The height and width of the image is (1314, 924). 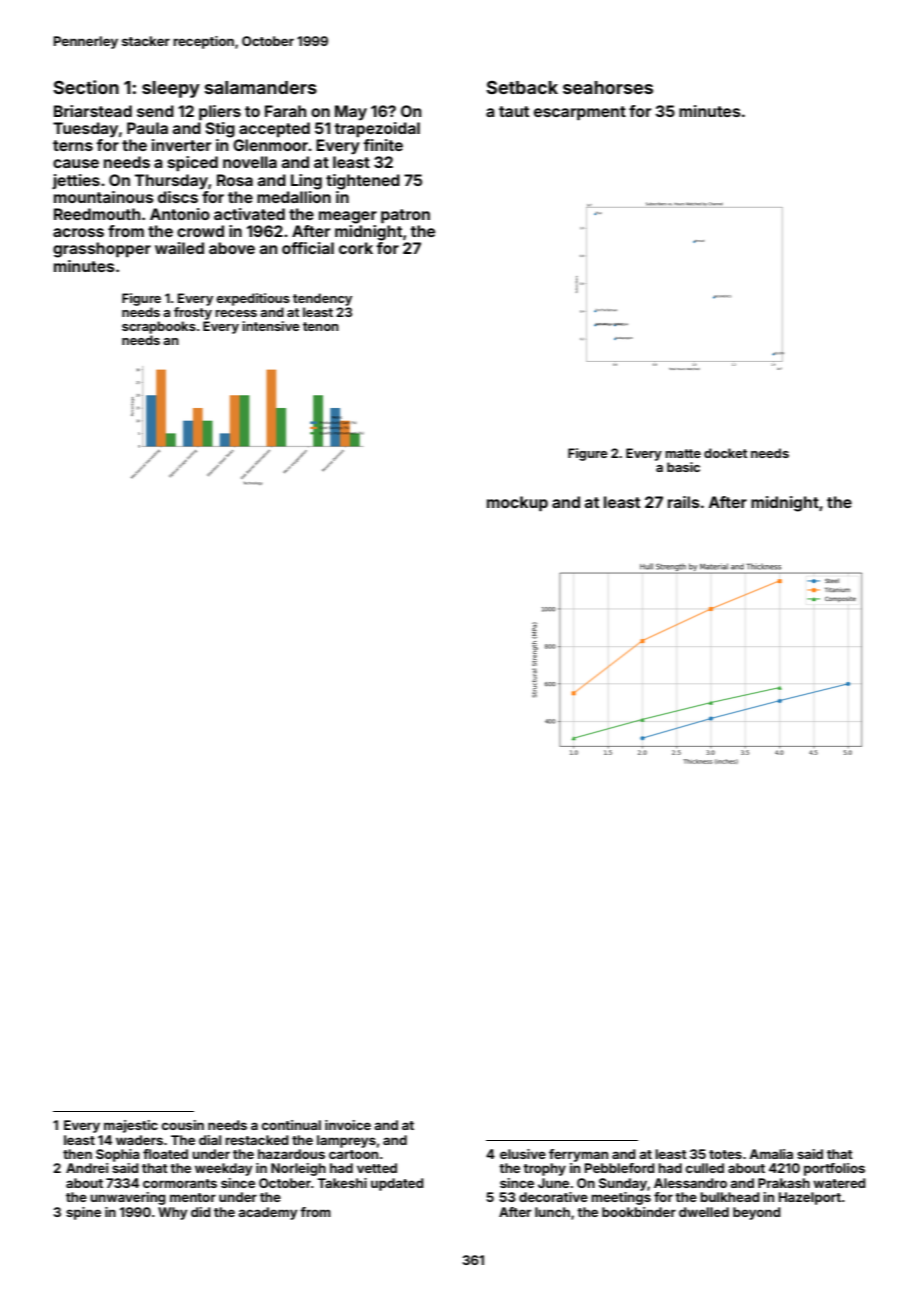 What do you see at coordinates (83, 1213) in the image?
I see `spine` at bounding box center [83, 1213].
